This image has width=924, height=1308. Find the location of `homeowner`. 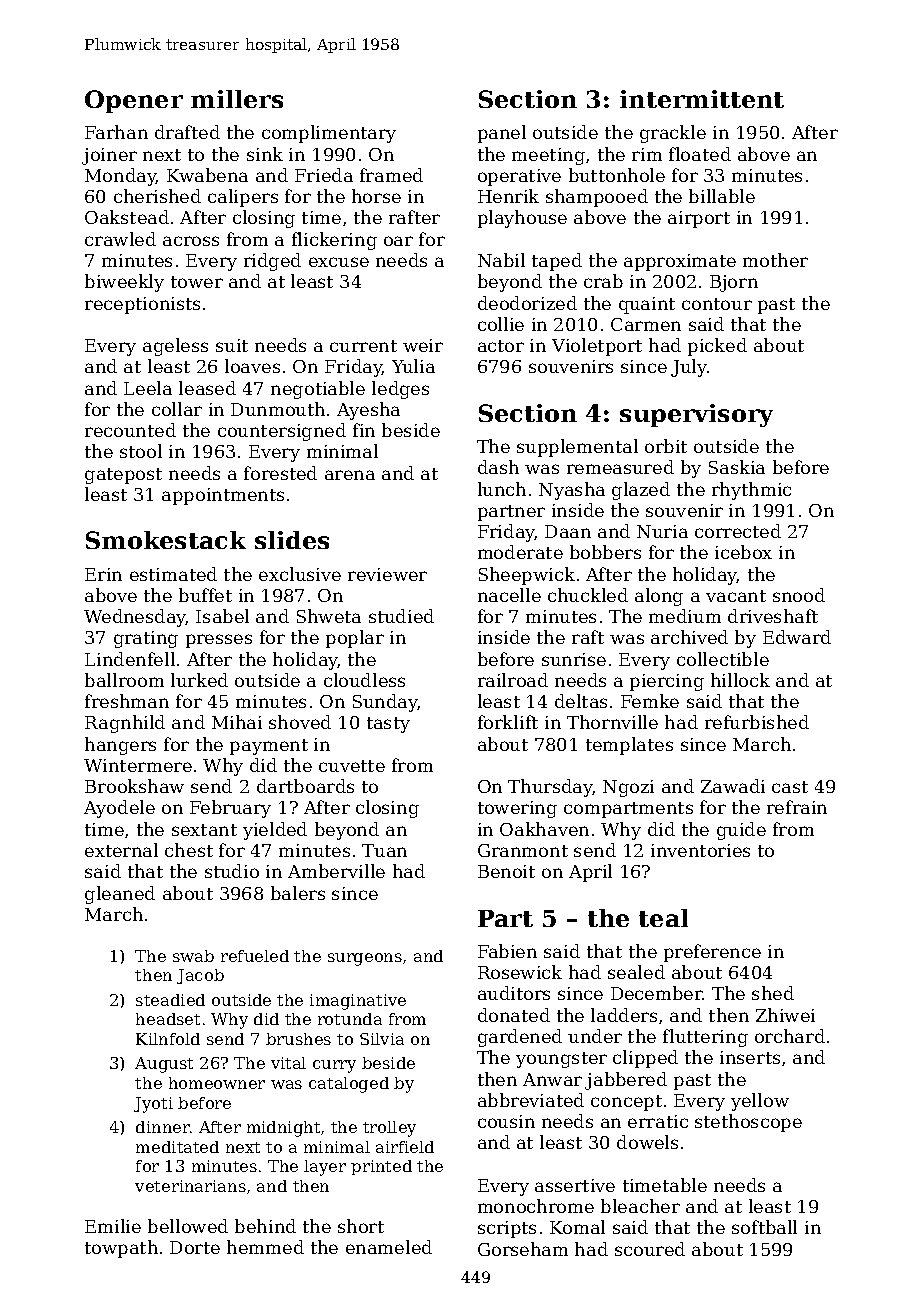

homeowner is located at coordinates (217, 1083).
